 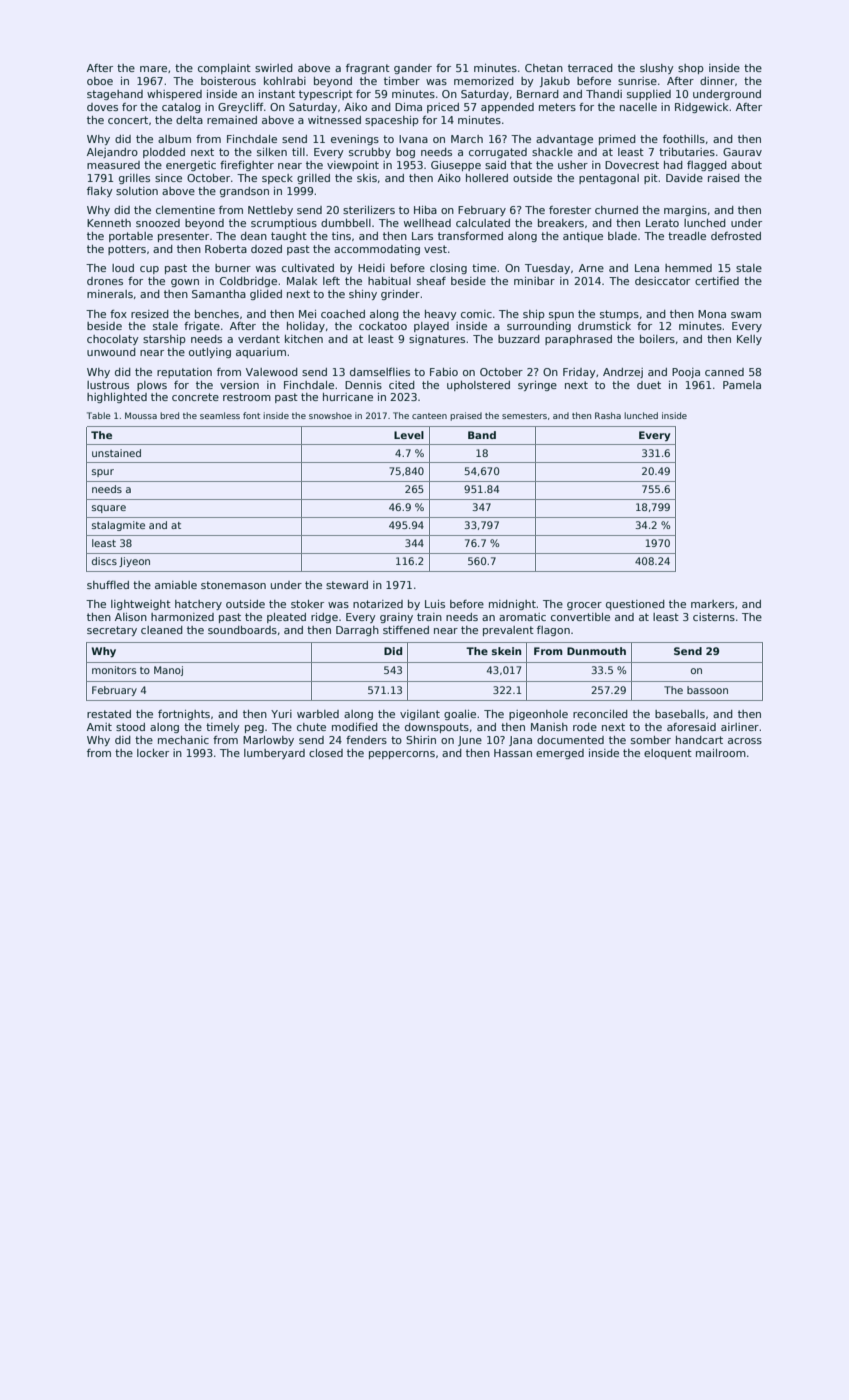 I want to click on pit, so click(x=651, y=179).
